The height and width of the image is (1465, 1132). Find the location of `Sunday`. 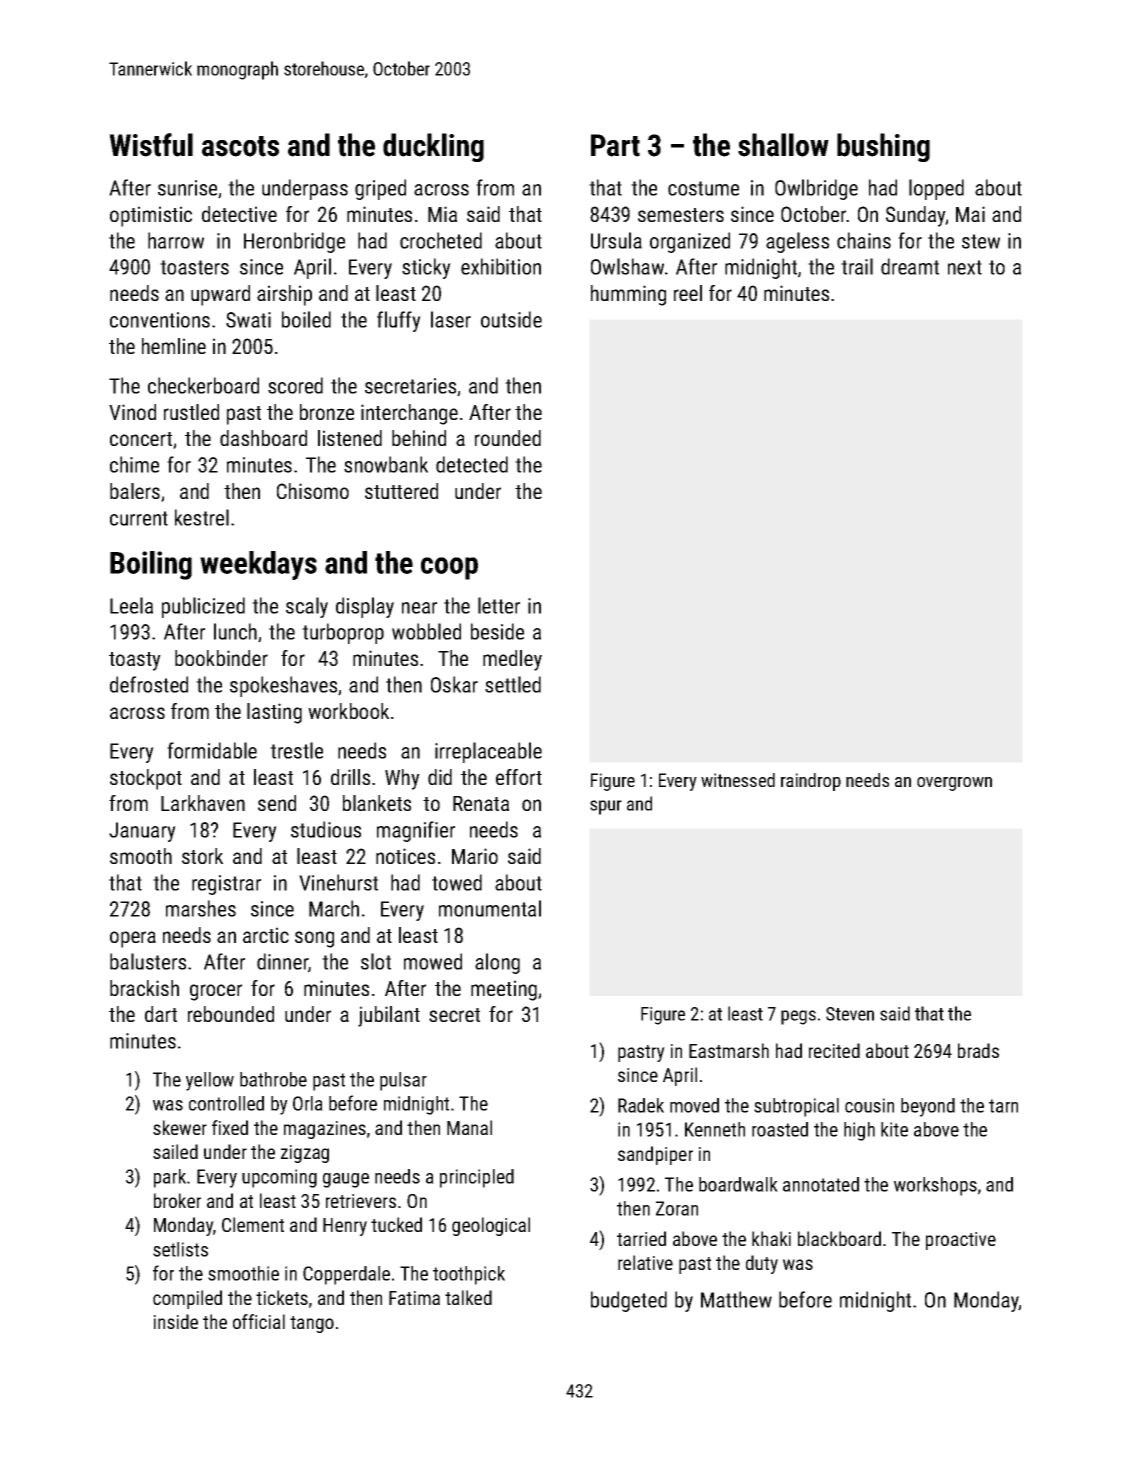

Sunday is located at coordinates (916, 216).
